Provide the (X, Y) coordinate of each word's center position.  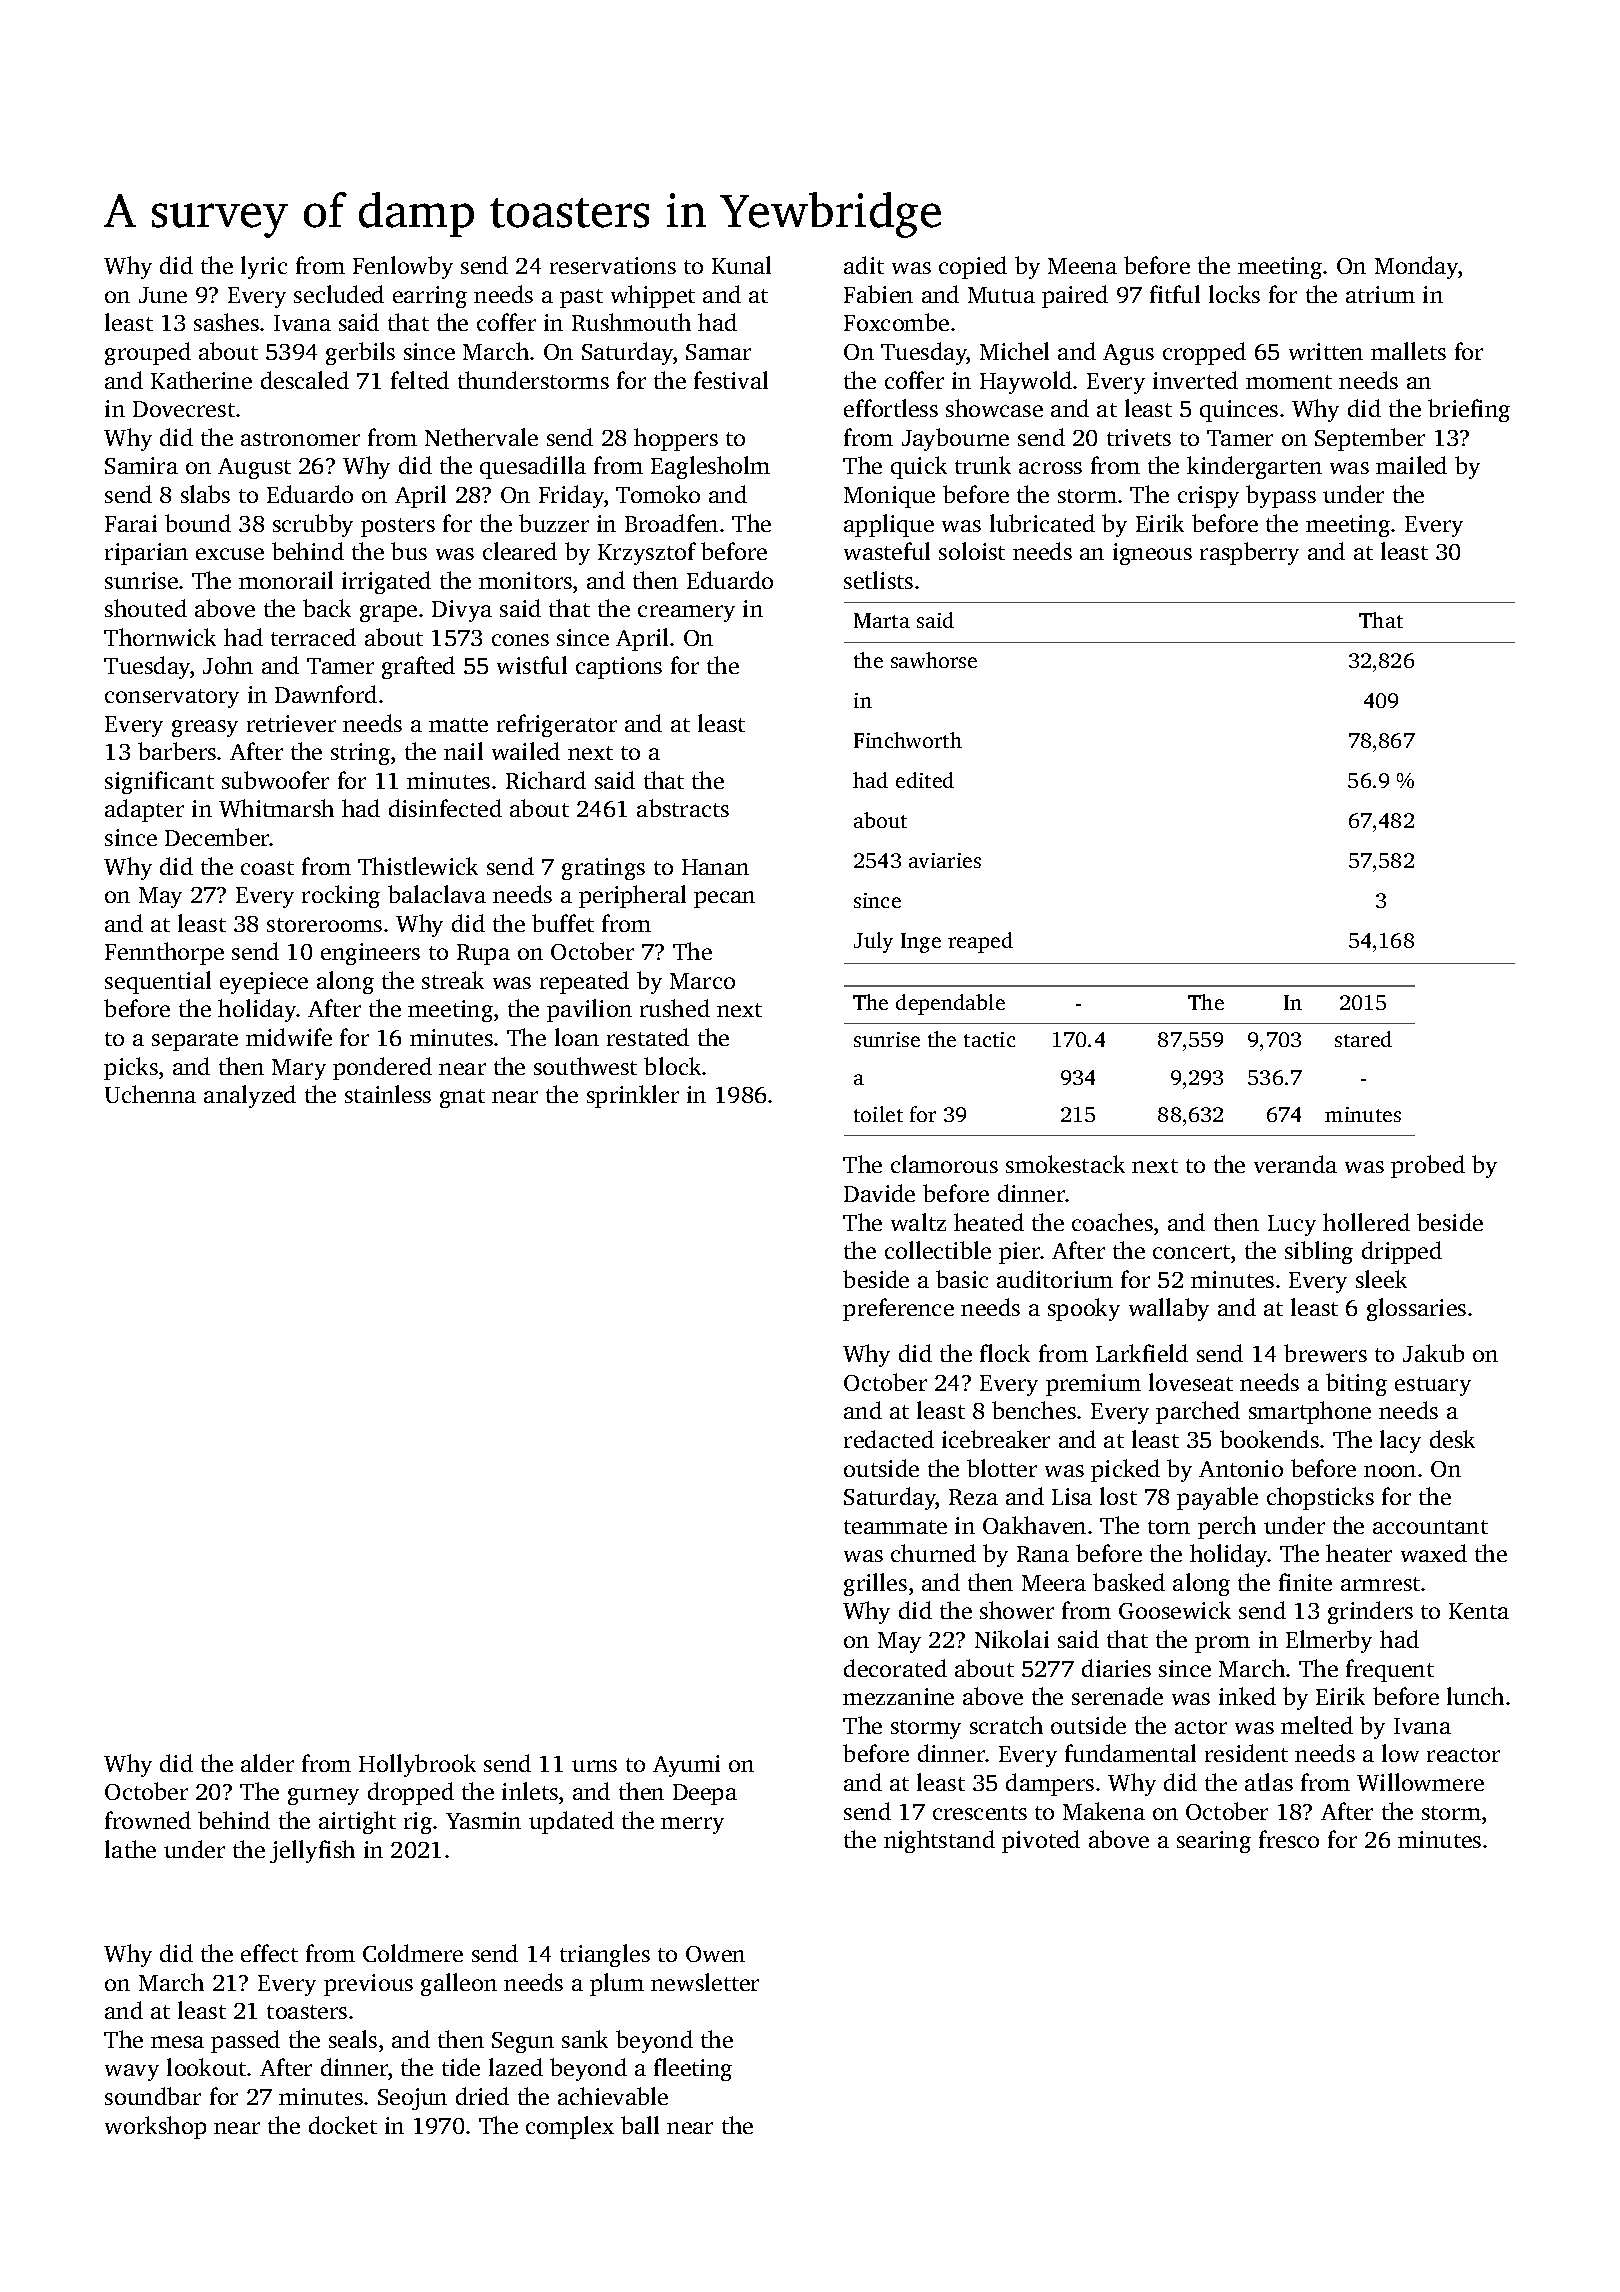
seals (353, 2039)
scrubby (313, 525)
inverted (1195, 380)
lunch (1475, 1696)
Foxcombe (896, 322)
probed (1428, 1166)
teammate (895, 1527)
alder (267, 1763)
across (1050, 468)
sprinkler (633, 1096)
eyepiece (264, 983)
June (163, 295)
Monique (889, 497)
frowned (148, 1820)
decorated (895, 1668)
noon (1390, 1471)
